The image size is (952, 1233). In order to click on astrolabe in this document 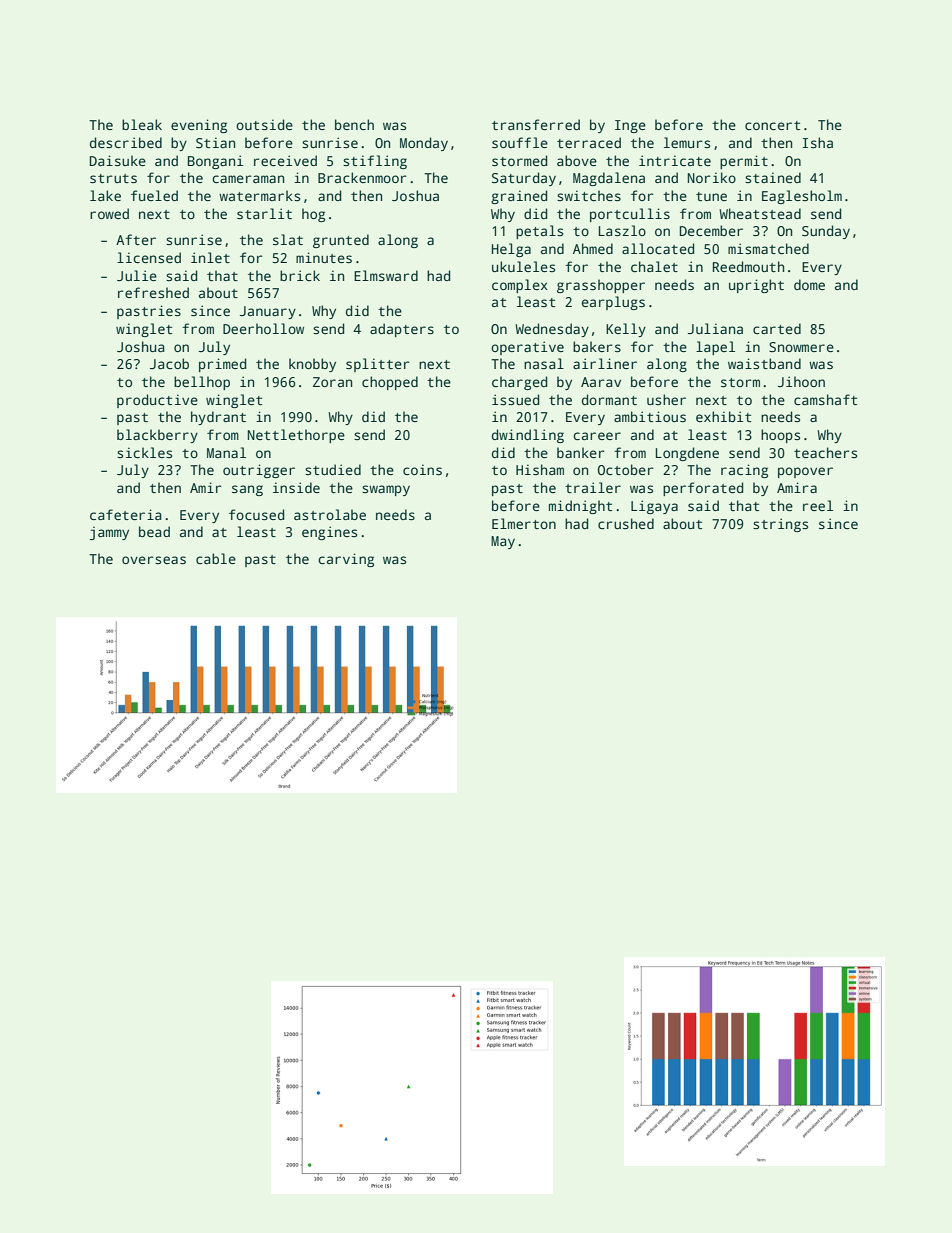, I will do `click(330, 514)`.
